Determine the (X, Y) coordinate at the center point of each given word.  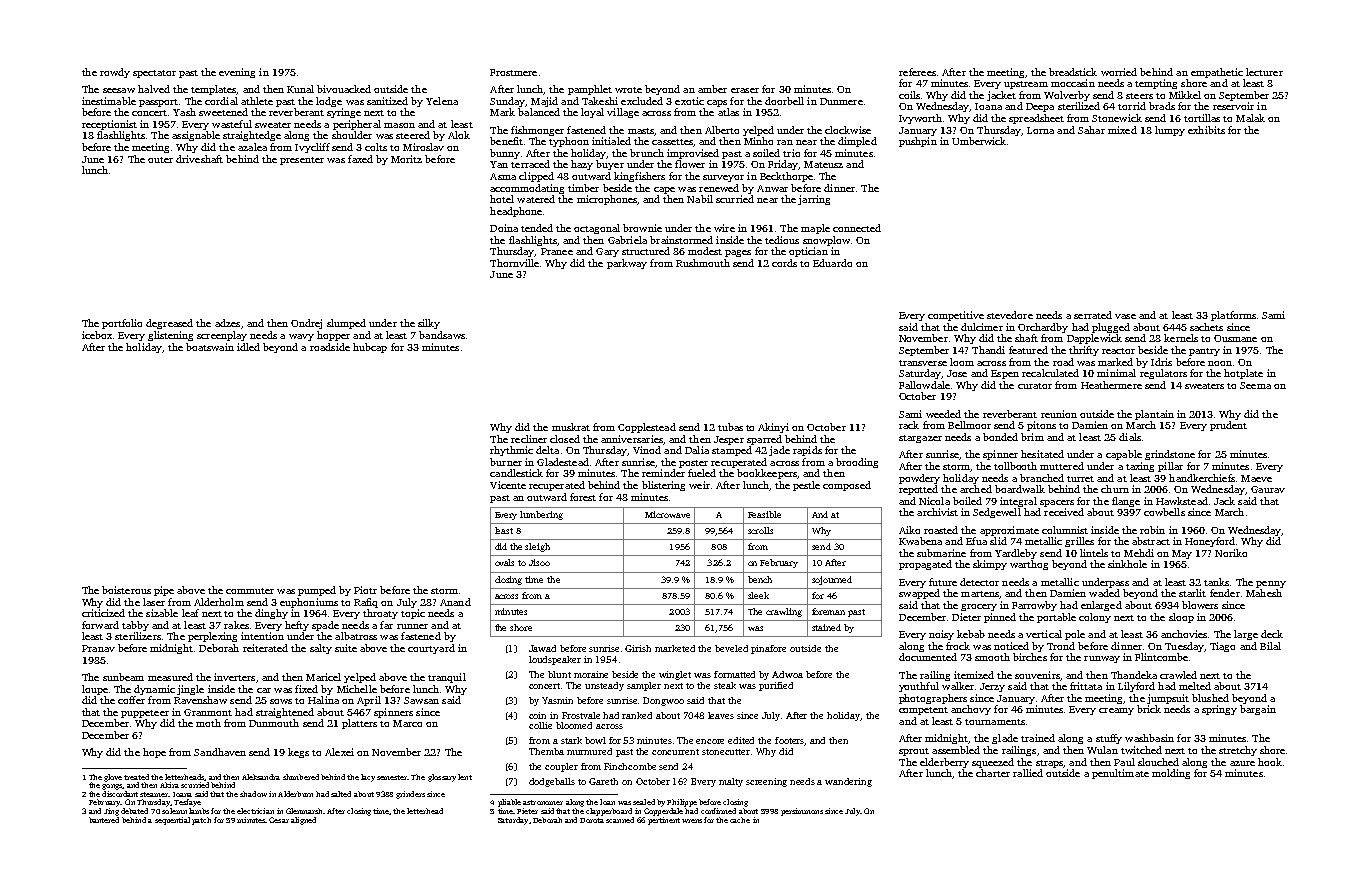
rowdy (115, 73)
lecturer (1264, 72)
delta (547, 450)
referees (917, 72)
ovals (504, 562)
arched (976, 489)
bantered (104, 820)
